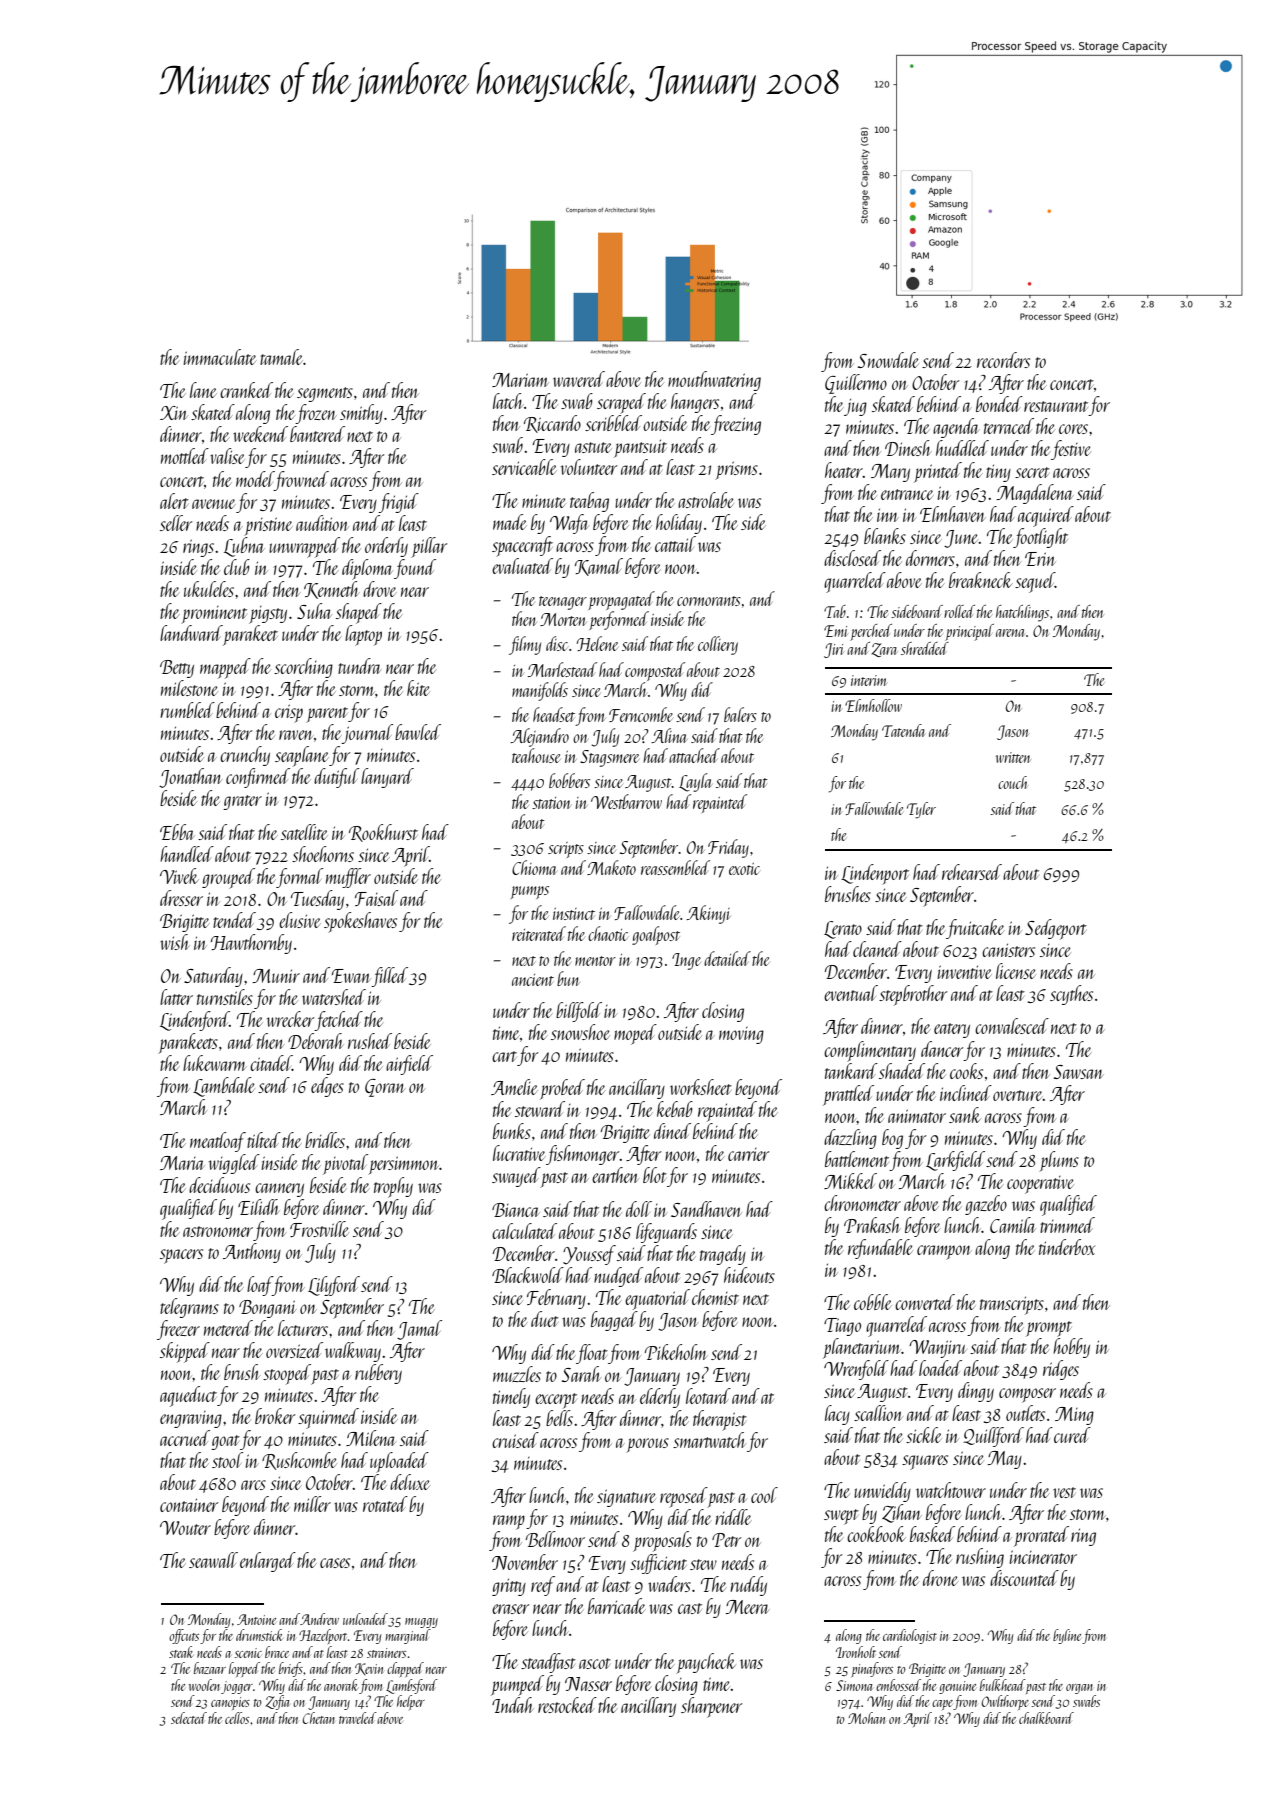  I want to click on agenda, so click(956, 428).
